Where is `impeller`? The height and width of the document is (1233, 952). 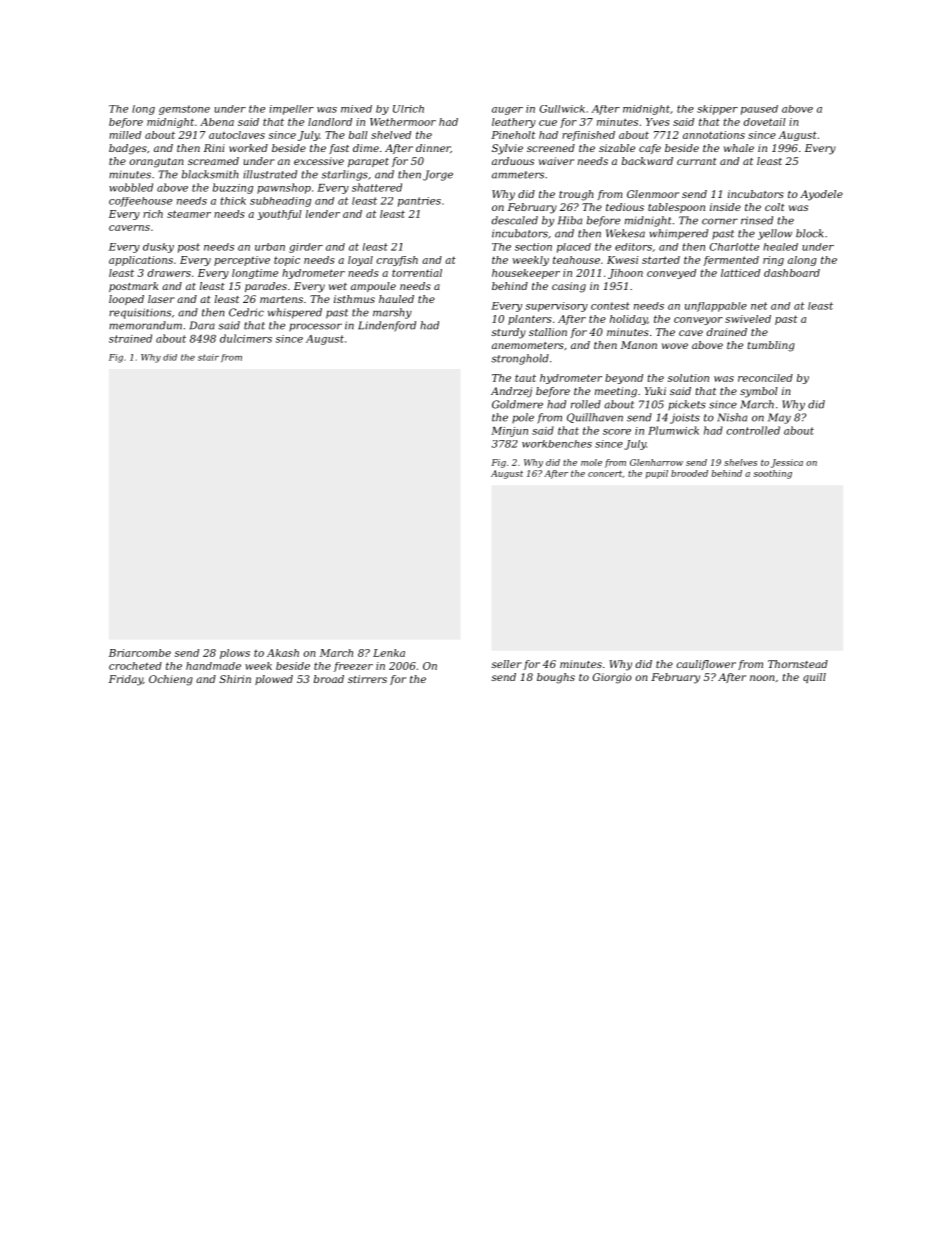
impeller is located at coordinates (291, 110).
